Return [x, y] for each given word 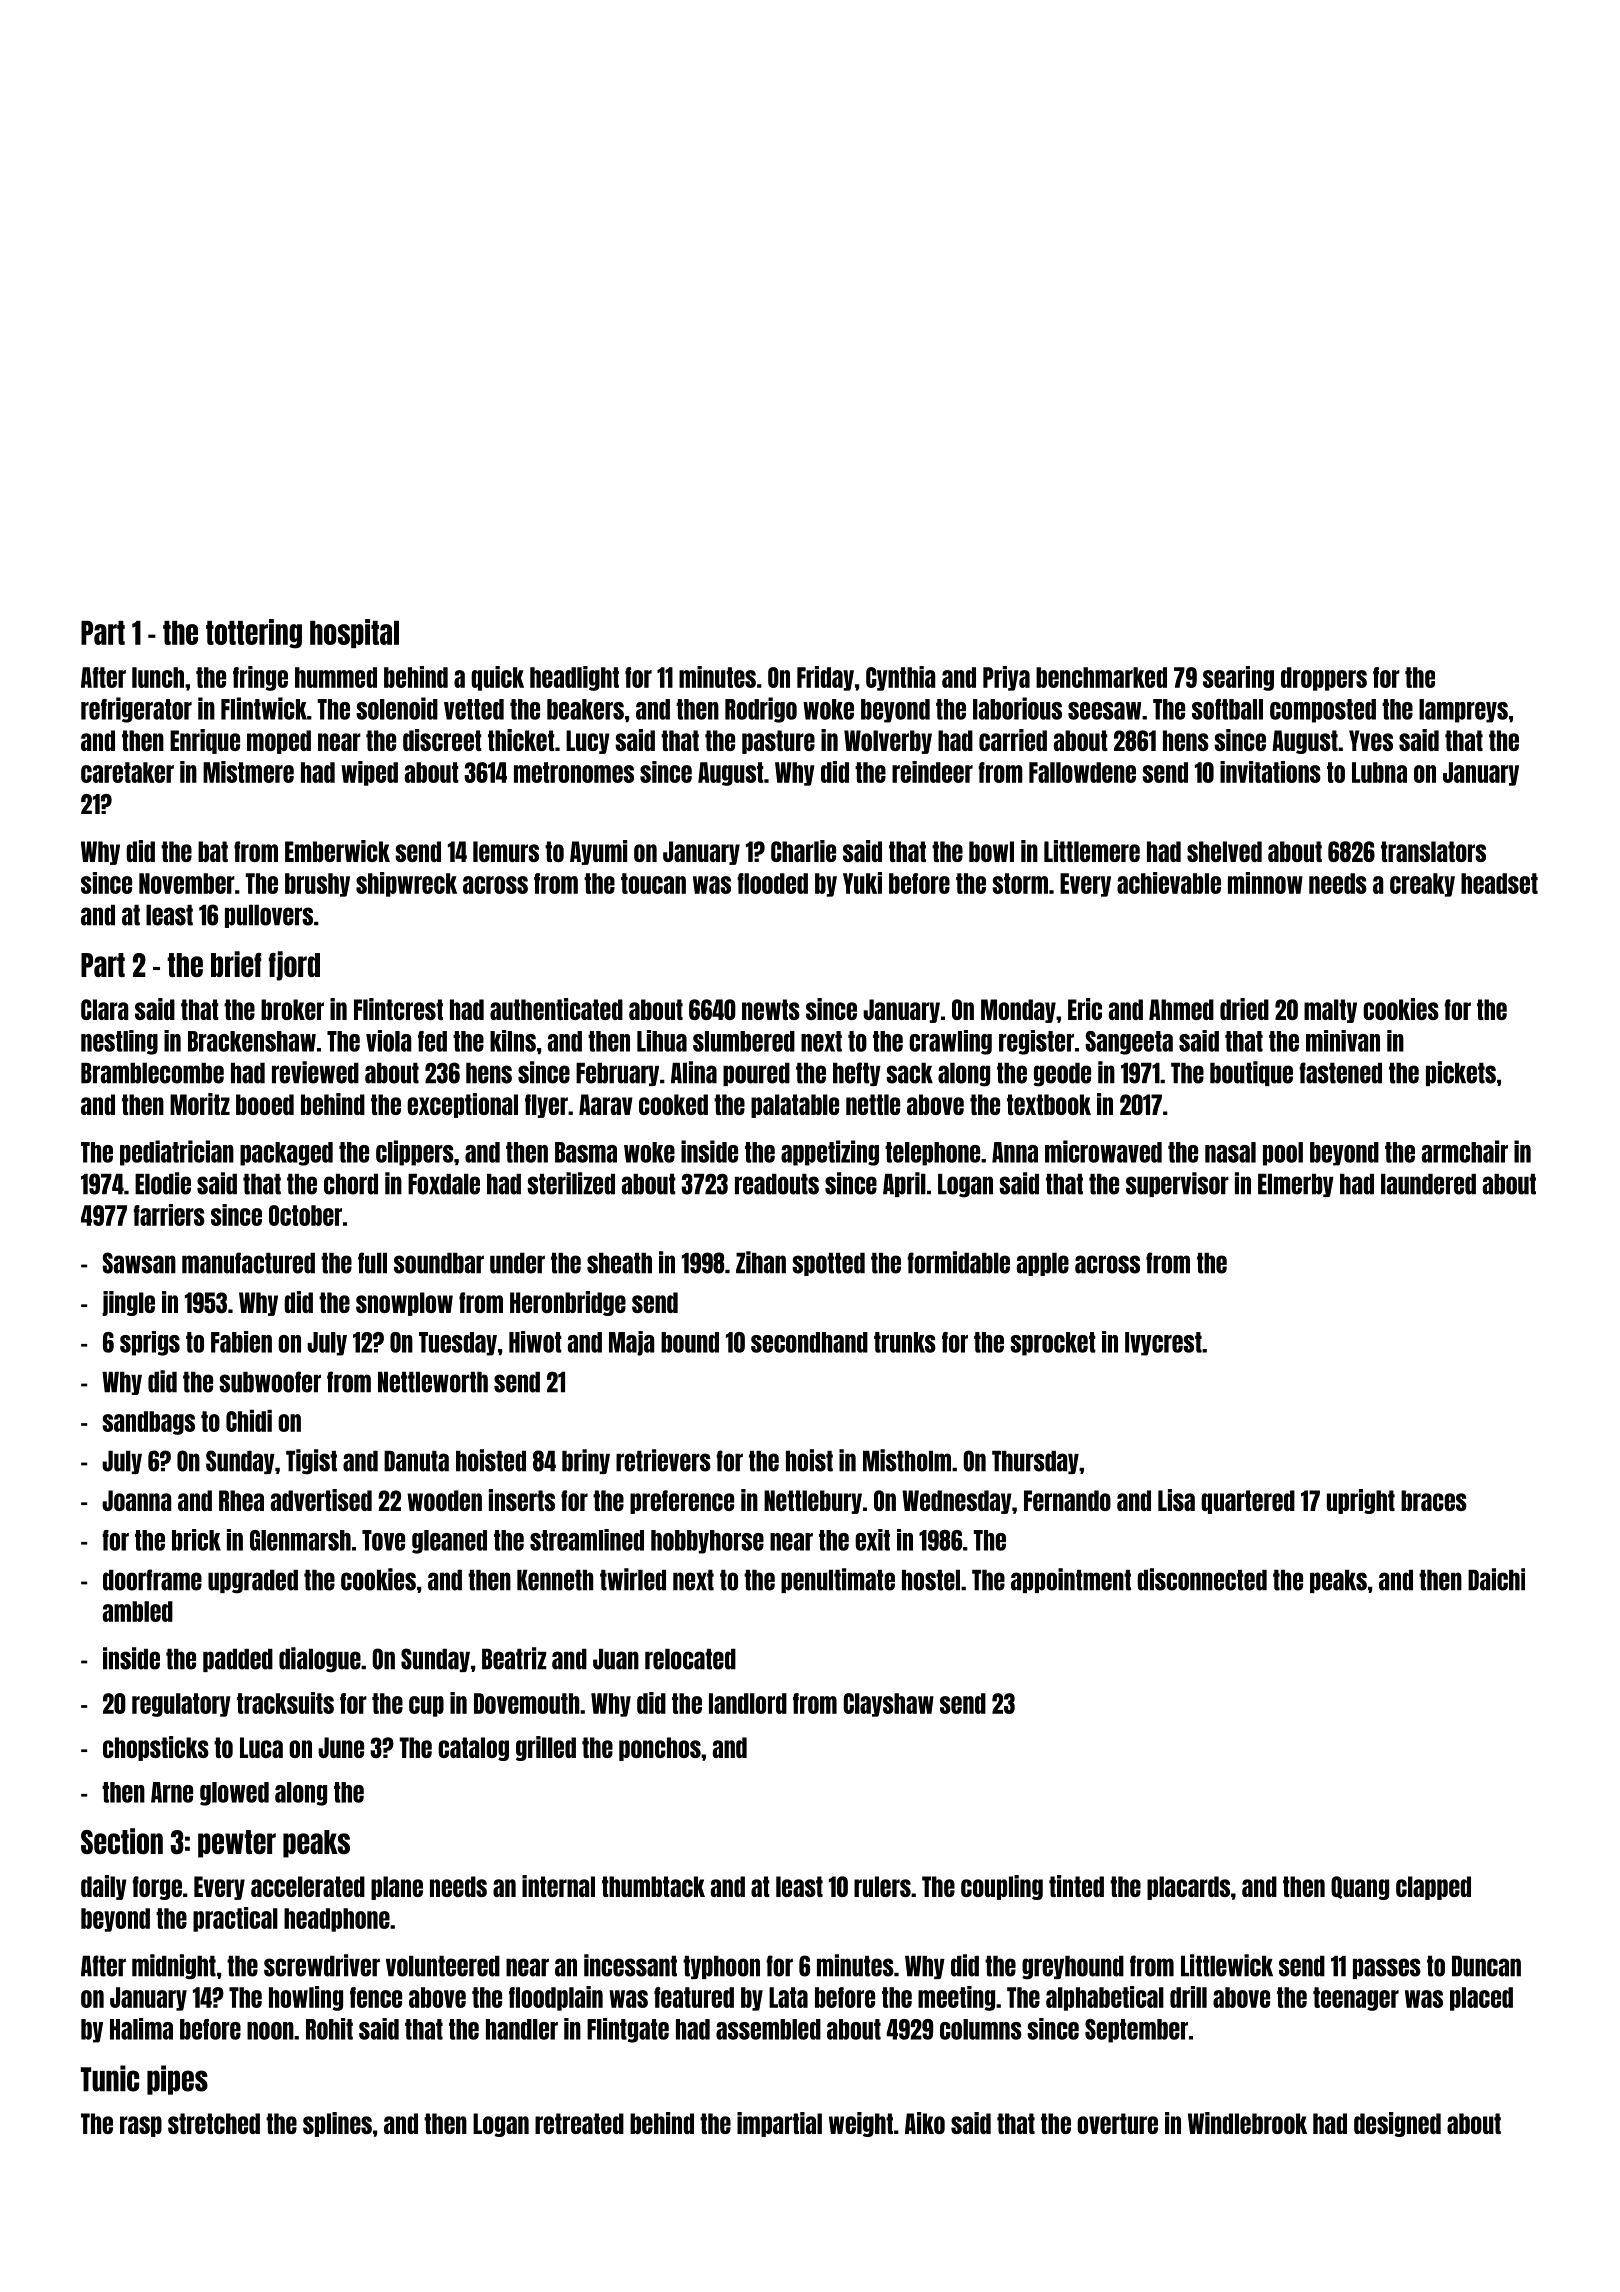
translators [1433, 851]
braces [1434, 1500]
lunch [158, 677]
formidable [958, 1262]
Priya [1006, 678]
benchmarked [1101, 677]
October [305, 1215]
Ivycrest [1163, 1344]
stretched [214, 2123]
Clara [105, 1009]
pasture [778, 742]
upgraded [253, 1582]
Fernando [1067, 1500]
